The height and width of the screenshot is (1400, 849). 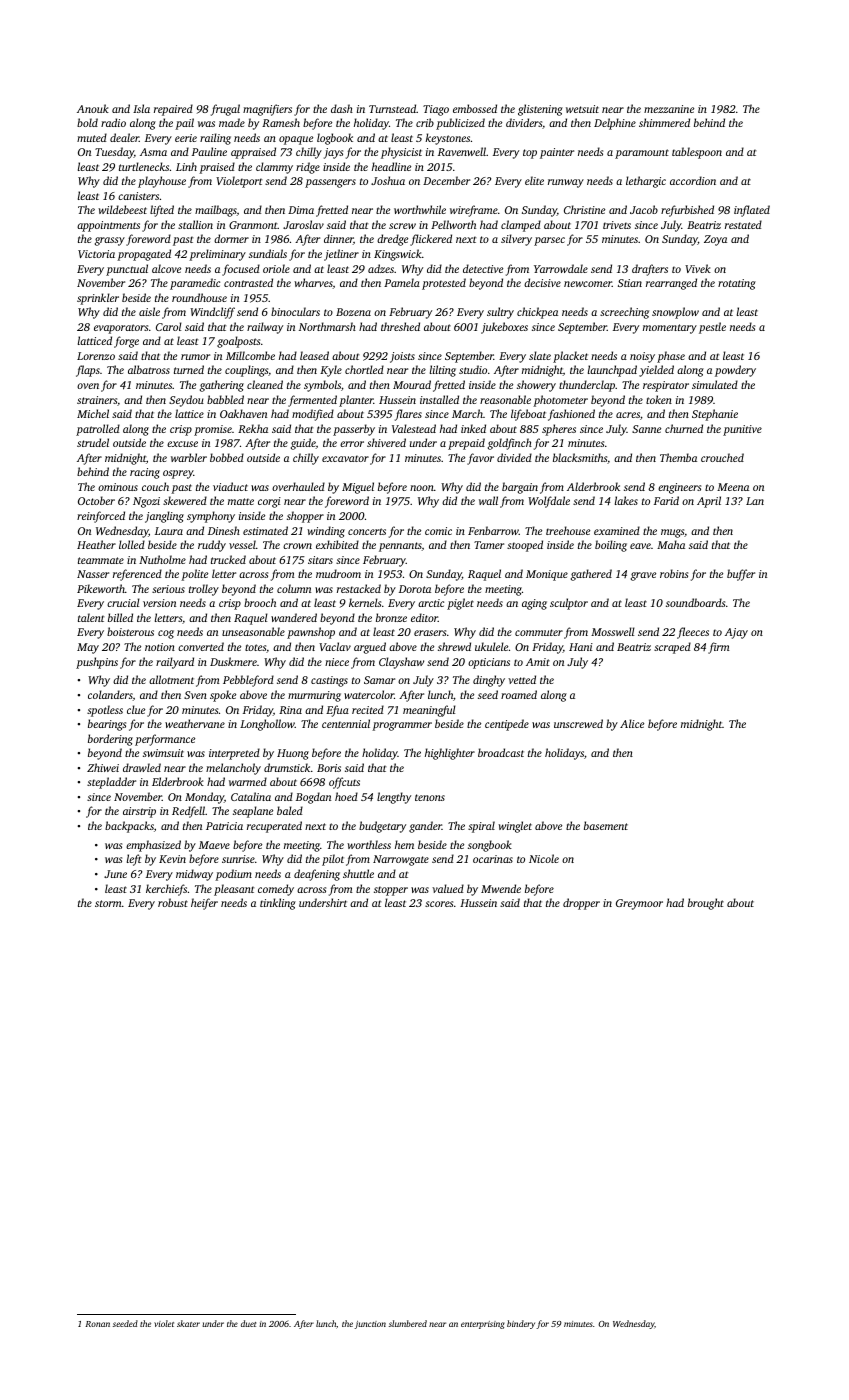 What do you see at coordinates (534, 604) in the screenshot?
I see `aging` at bounding box center [534, 604].
